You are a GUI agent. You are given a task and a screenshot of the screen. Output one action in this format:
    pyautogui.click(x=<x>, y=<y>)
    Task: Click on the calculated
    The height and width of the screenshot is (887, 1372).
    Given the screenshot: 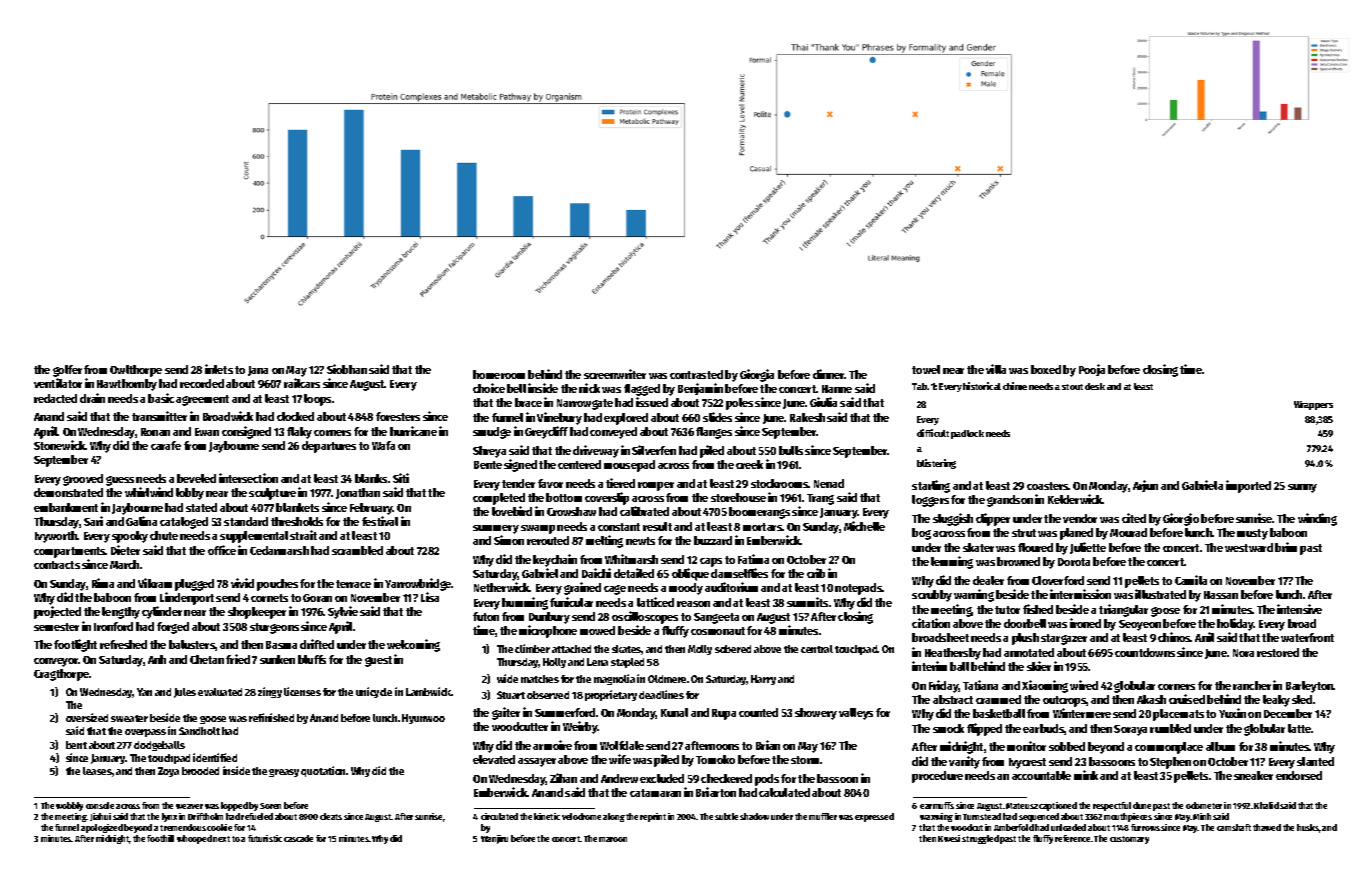 What is the action you would take?
    pyautogui.click(x=784, y=792)
